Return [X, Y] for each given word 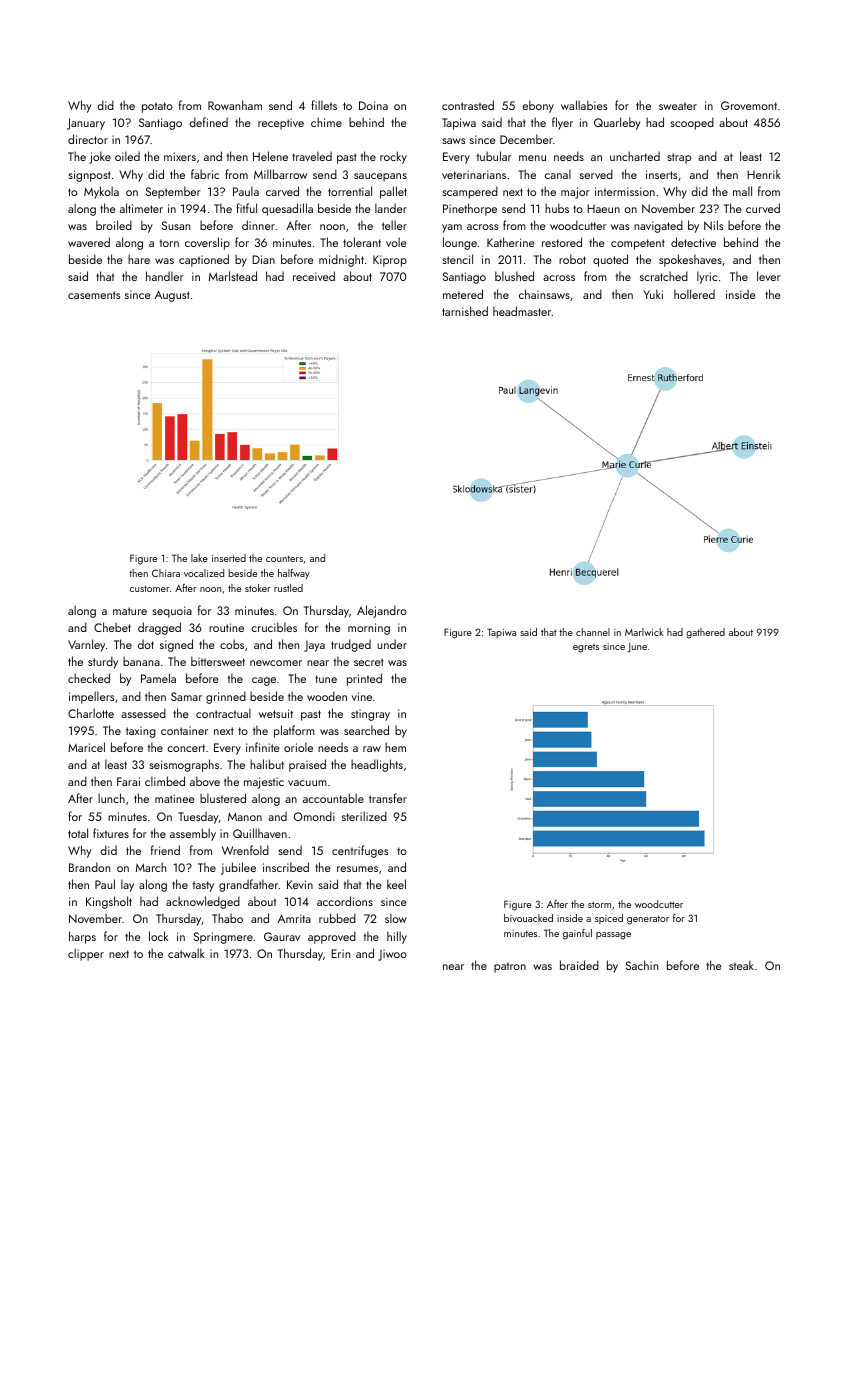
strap [679, 158]
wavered [89, 242]
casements [94, 295]
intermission [625, 191]
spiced [609, 919]
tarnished [465, 311]
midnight [341, 260]
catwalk [186, 953]
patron [510, 967]
